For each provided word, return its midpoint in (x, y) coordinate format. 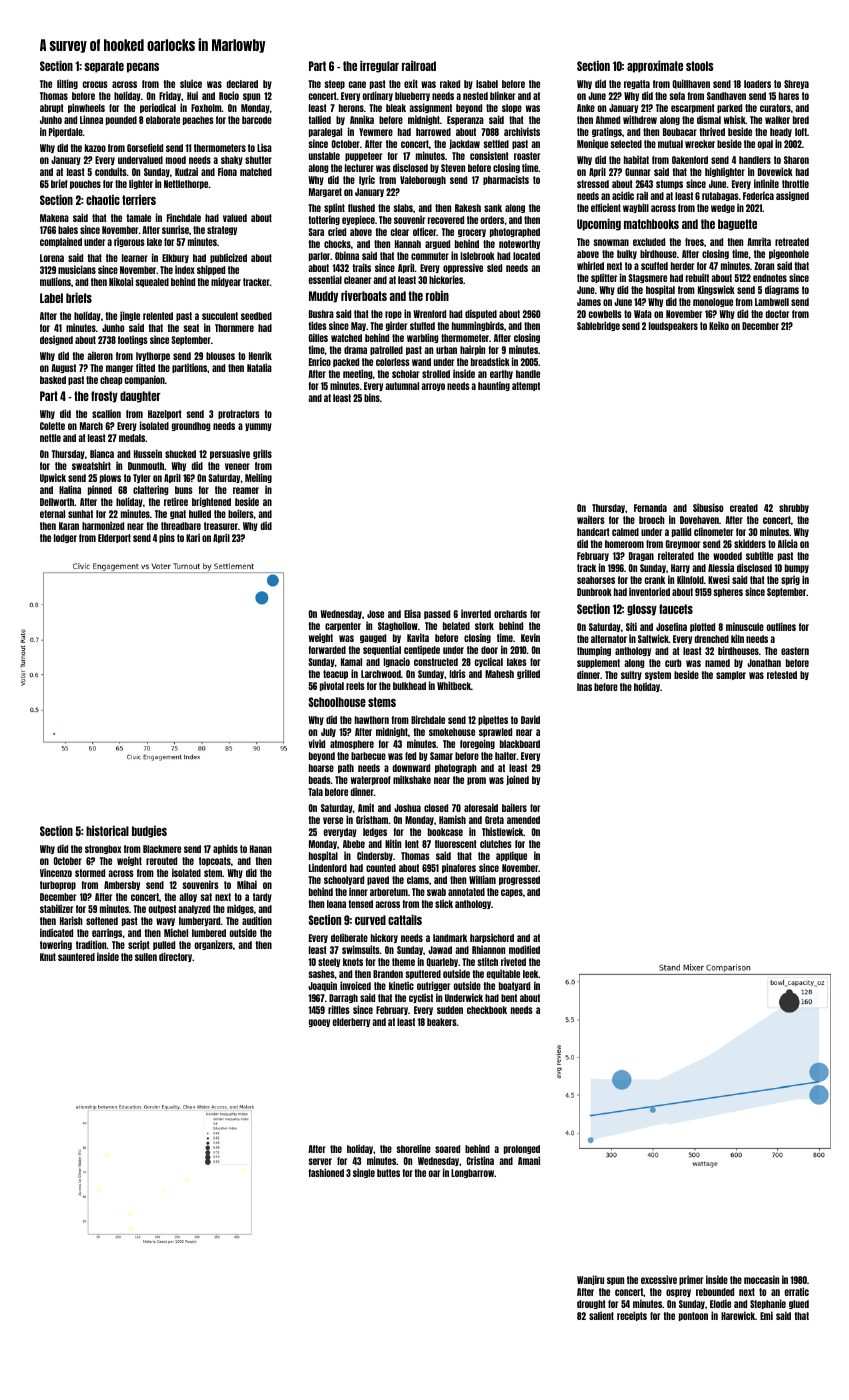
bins (372, 397)
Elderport (114, 538)
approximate (655, 66)
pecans (143, 68)
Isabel (487, 84)
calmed (625, 532)
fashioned (326, 1172)
